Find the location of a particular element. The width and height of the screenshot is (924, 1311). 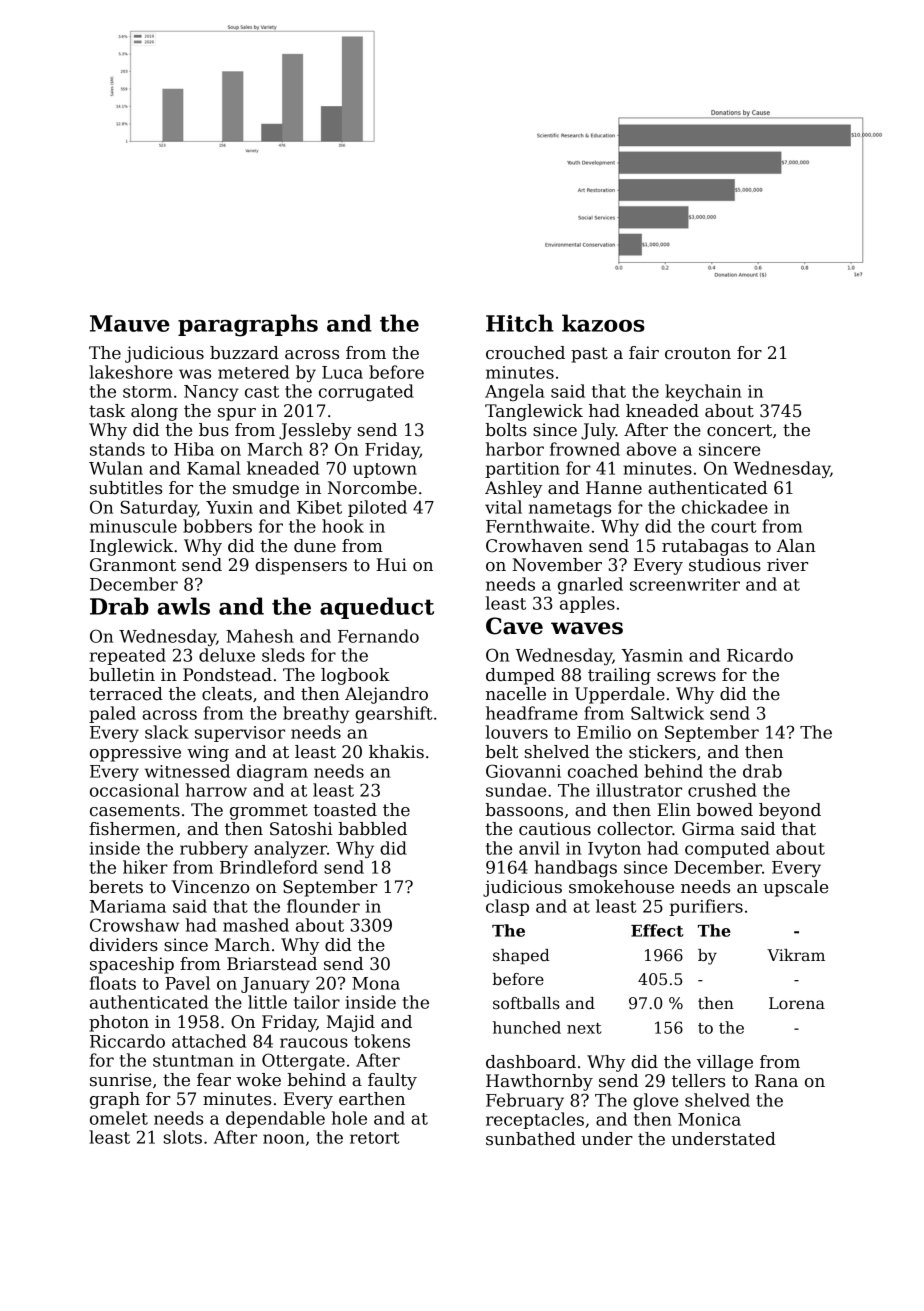

chickadee is located at coordinates (725, 507).
